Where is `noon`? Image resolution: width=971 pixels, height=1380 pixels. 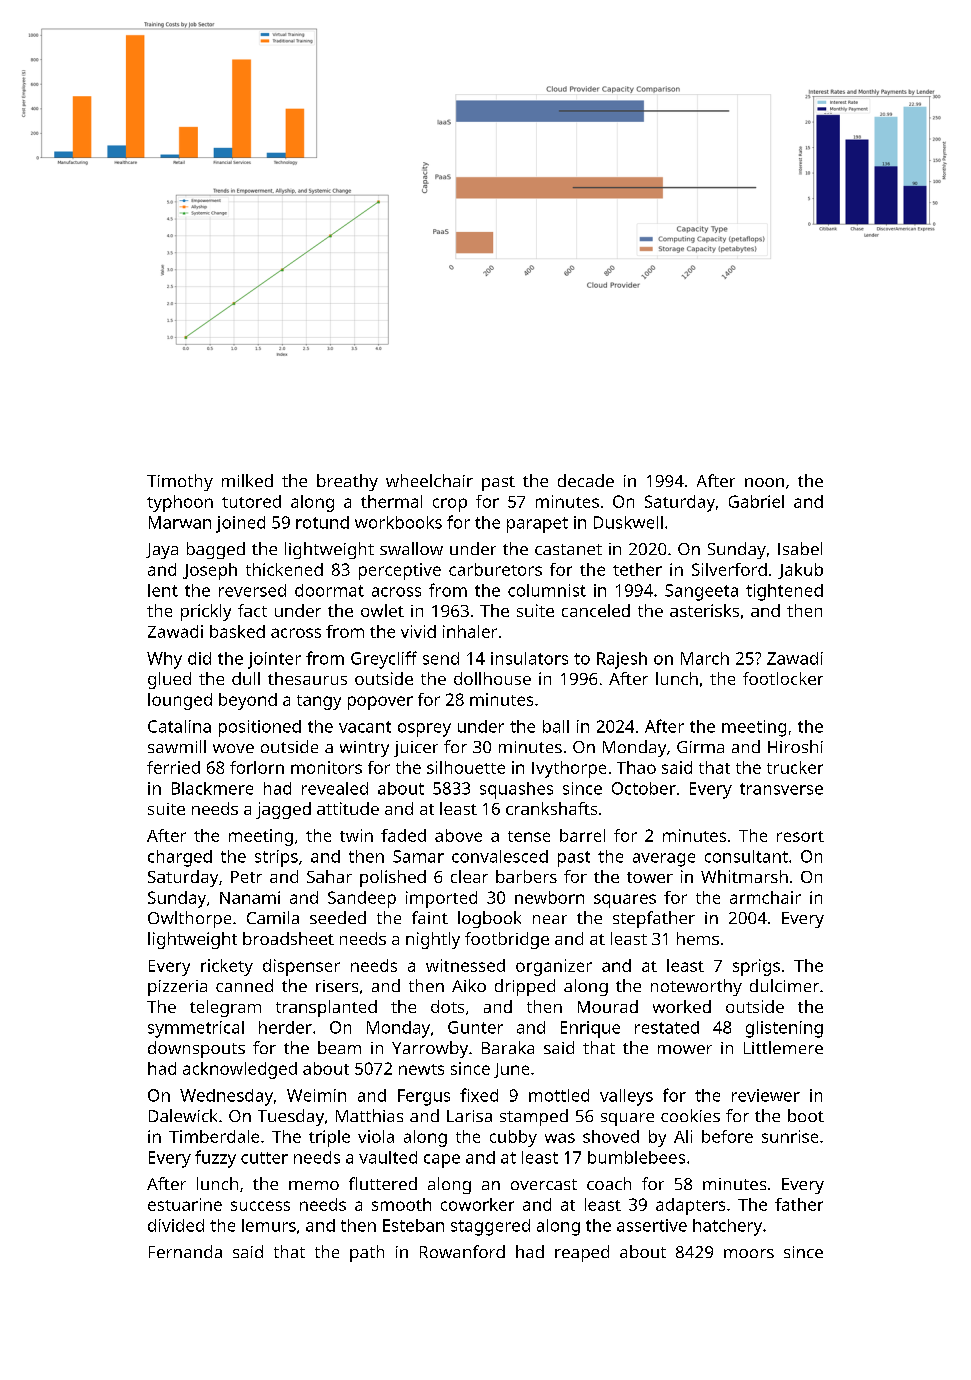 noon is located at coordinates (764, 482).
